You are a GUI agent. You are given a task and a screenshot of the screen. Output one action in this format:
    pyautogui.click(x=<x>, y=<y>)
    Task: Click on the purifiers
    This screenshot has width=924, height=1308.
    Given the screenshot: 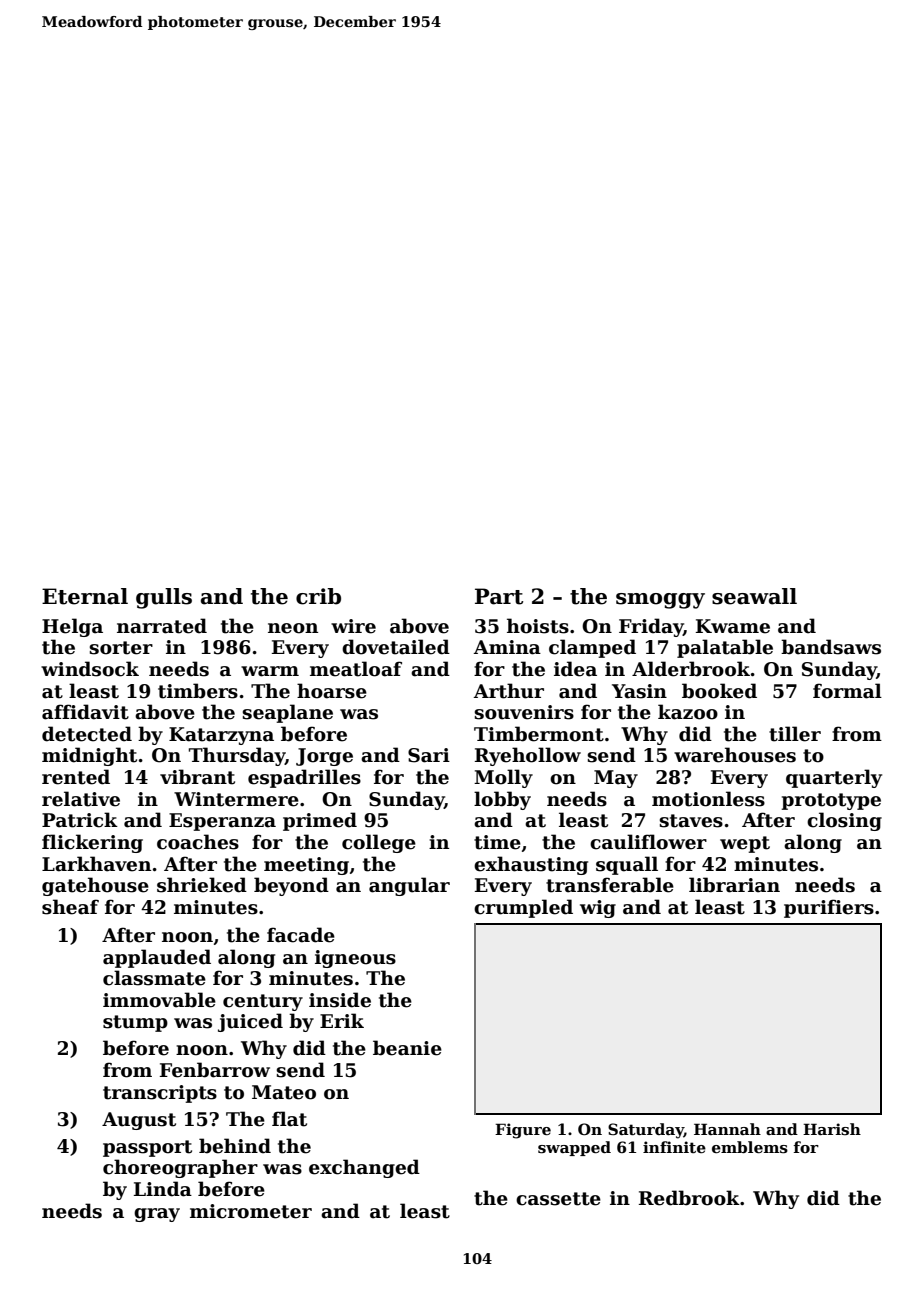 What is the action you would take?
    pyautogui.click(x=829, y=908)
